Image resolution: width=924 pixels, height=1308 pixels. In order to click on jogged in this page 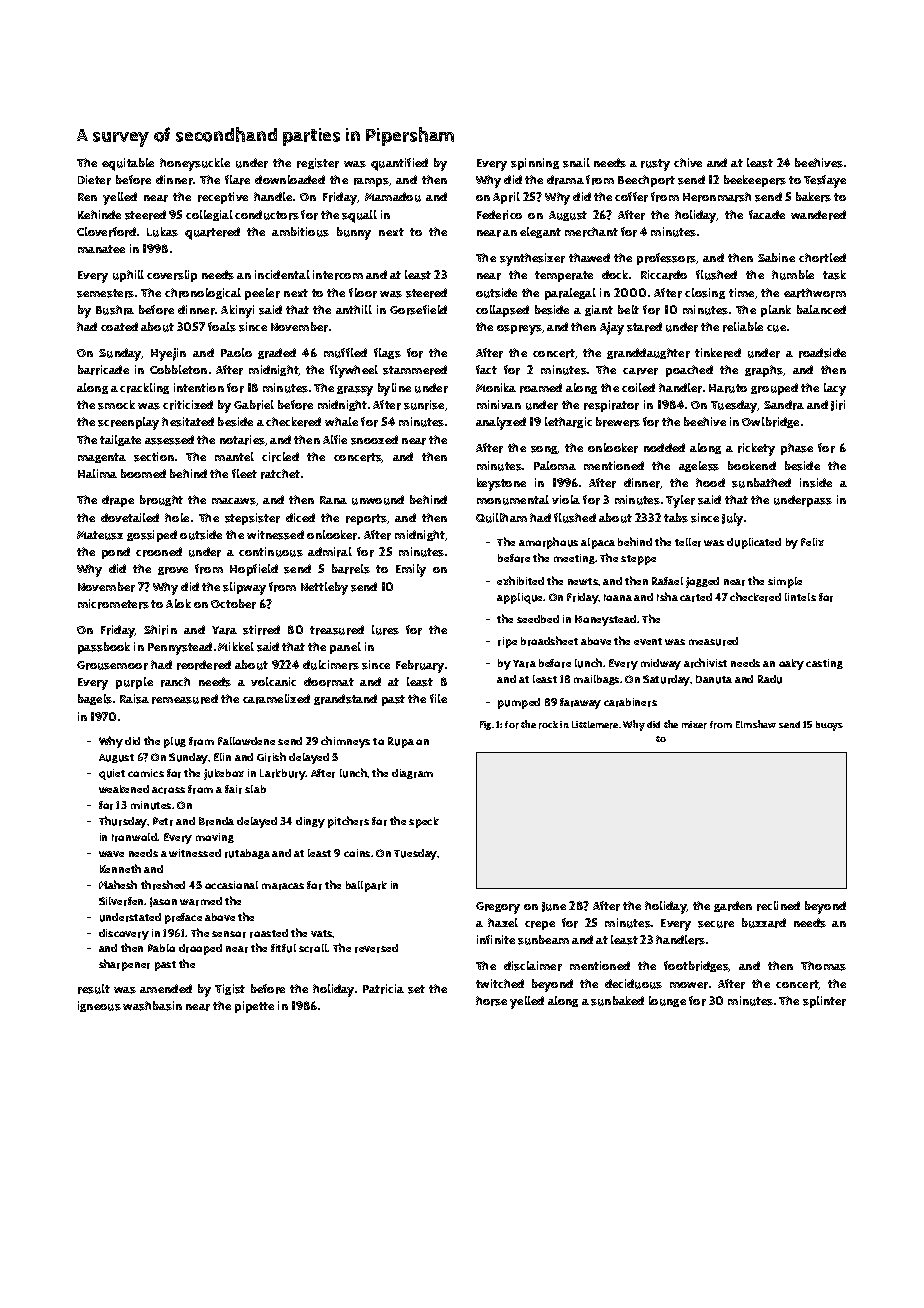, I will do `click(702, 582)`.
